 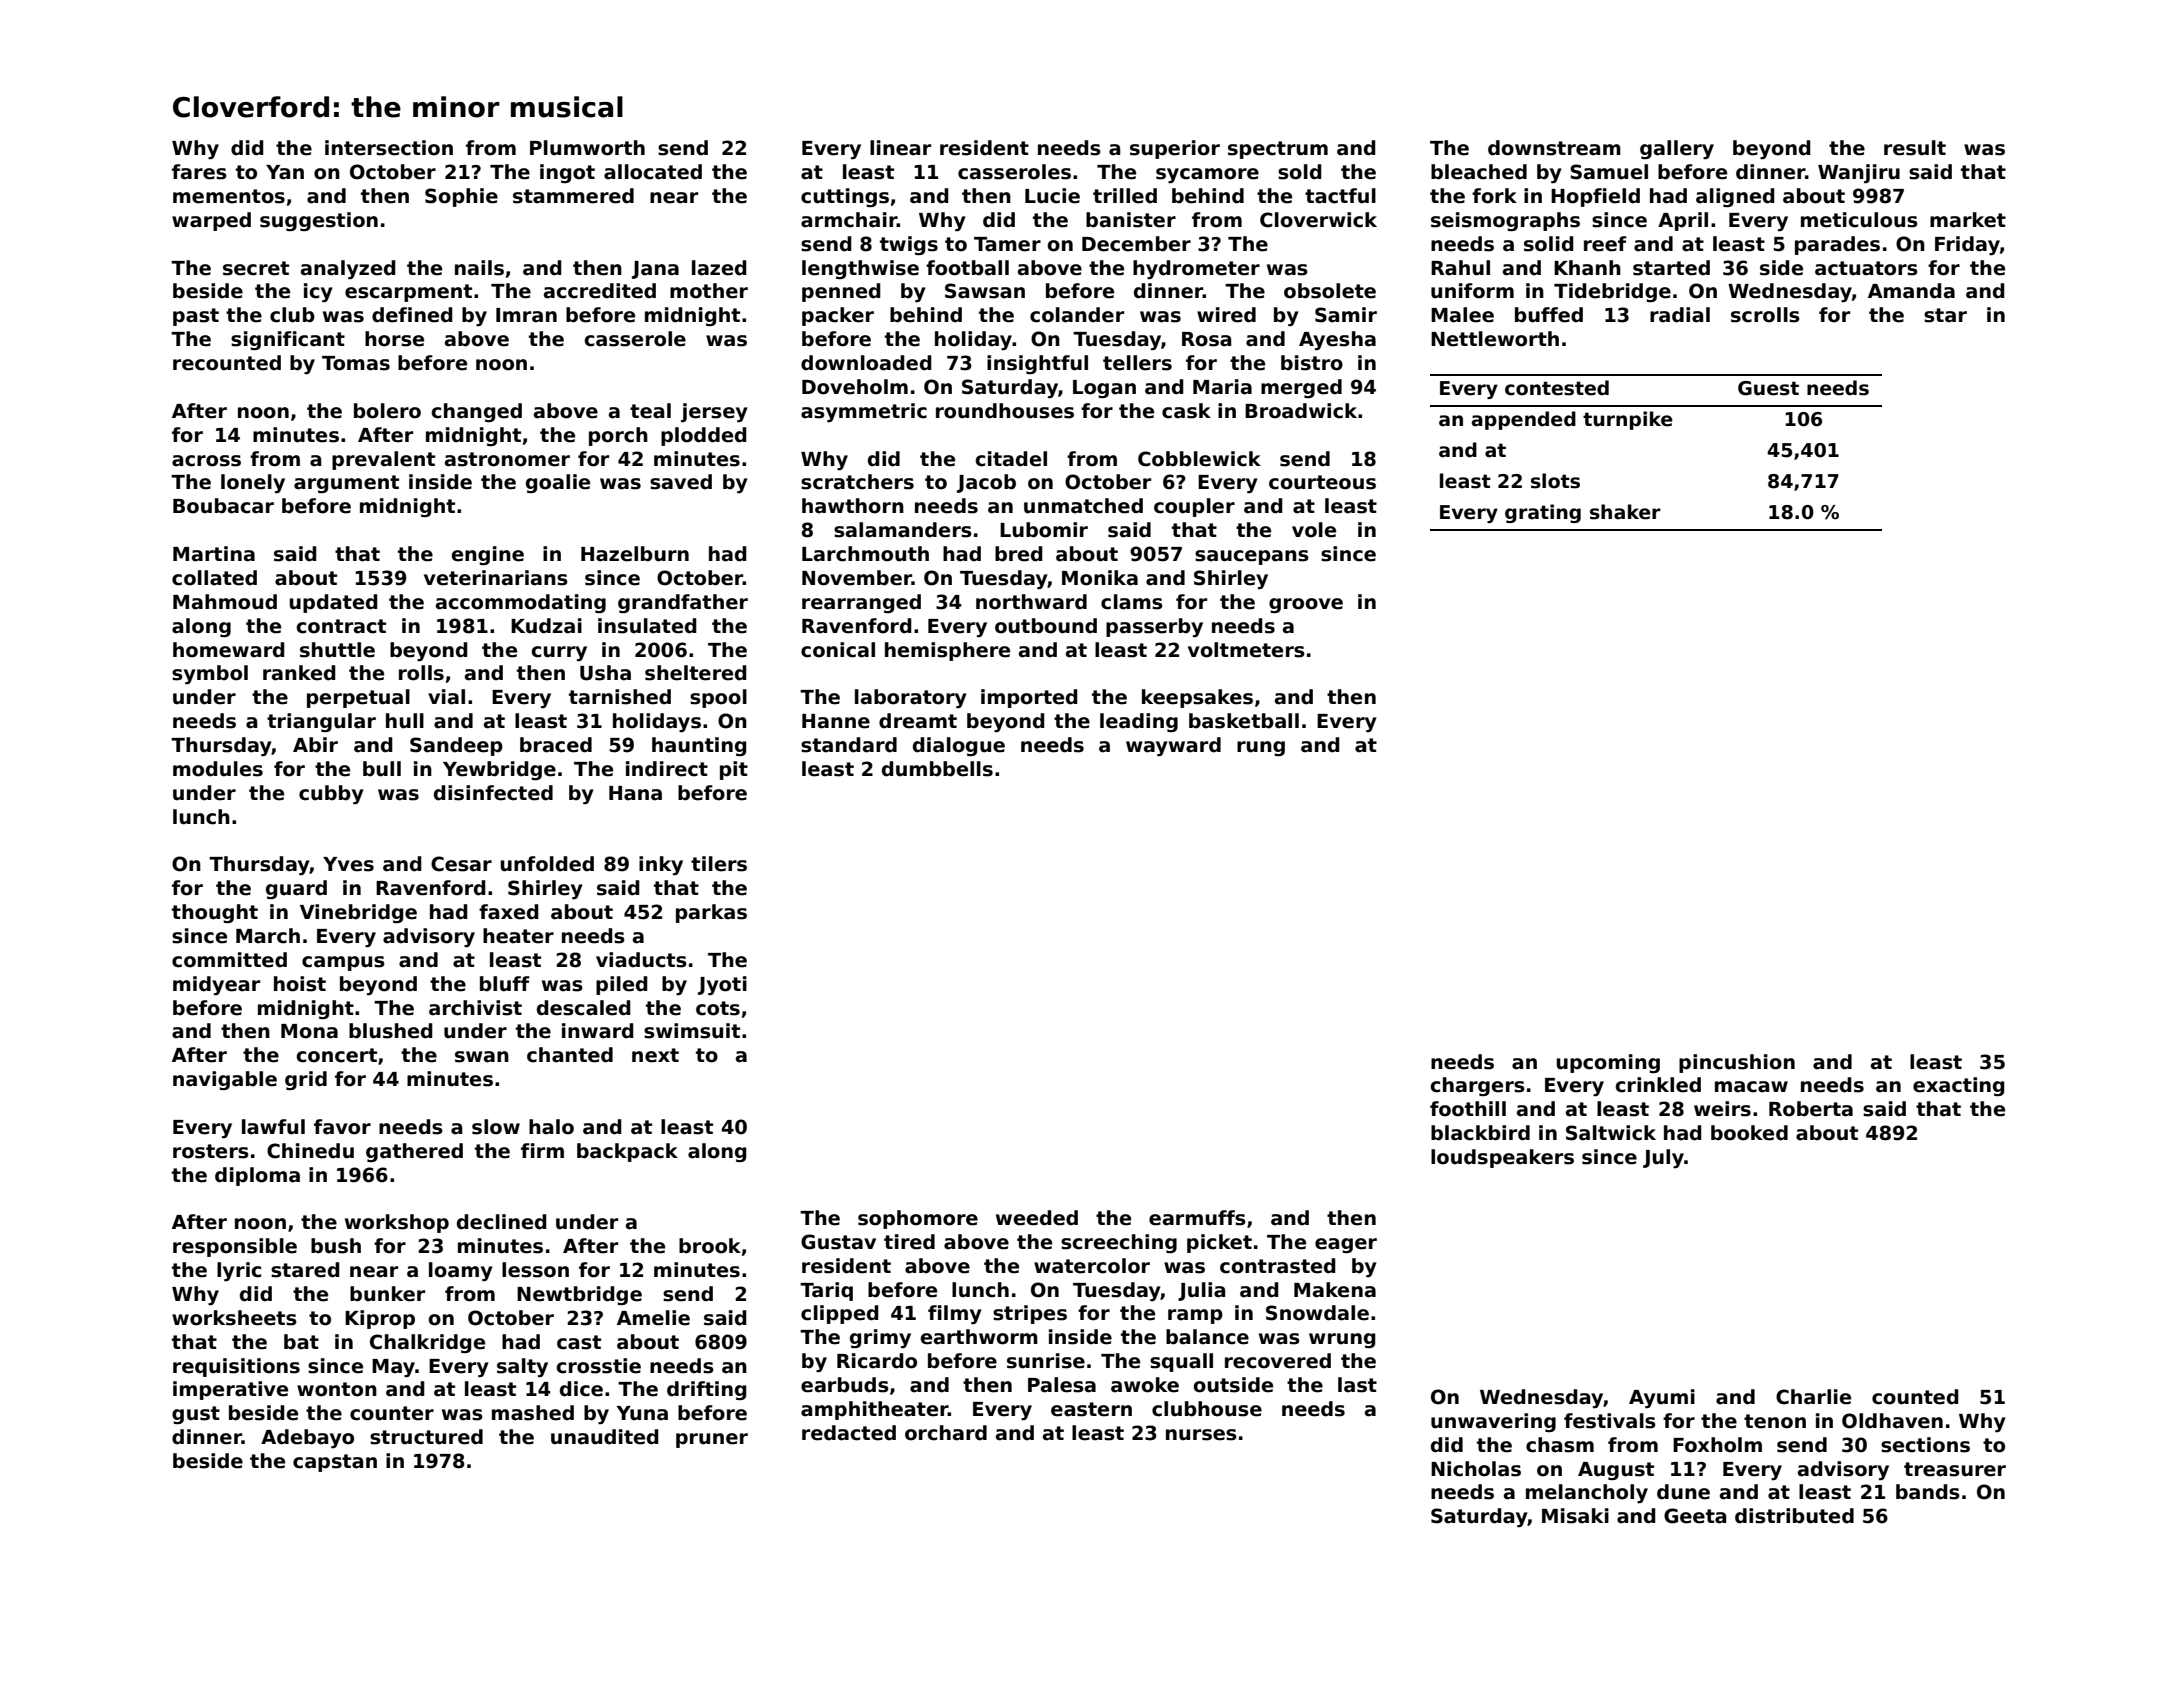 What do you see at coordinates (1314, 530) in the document?
I see `vole` at bounding box center [1314, 530].
